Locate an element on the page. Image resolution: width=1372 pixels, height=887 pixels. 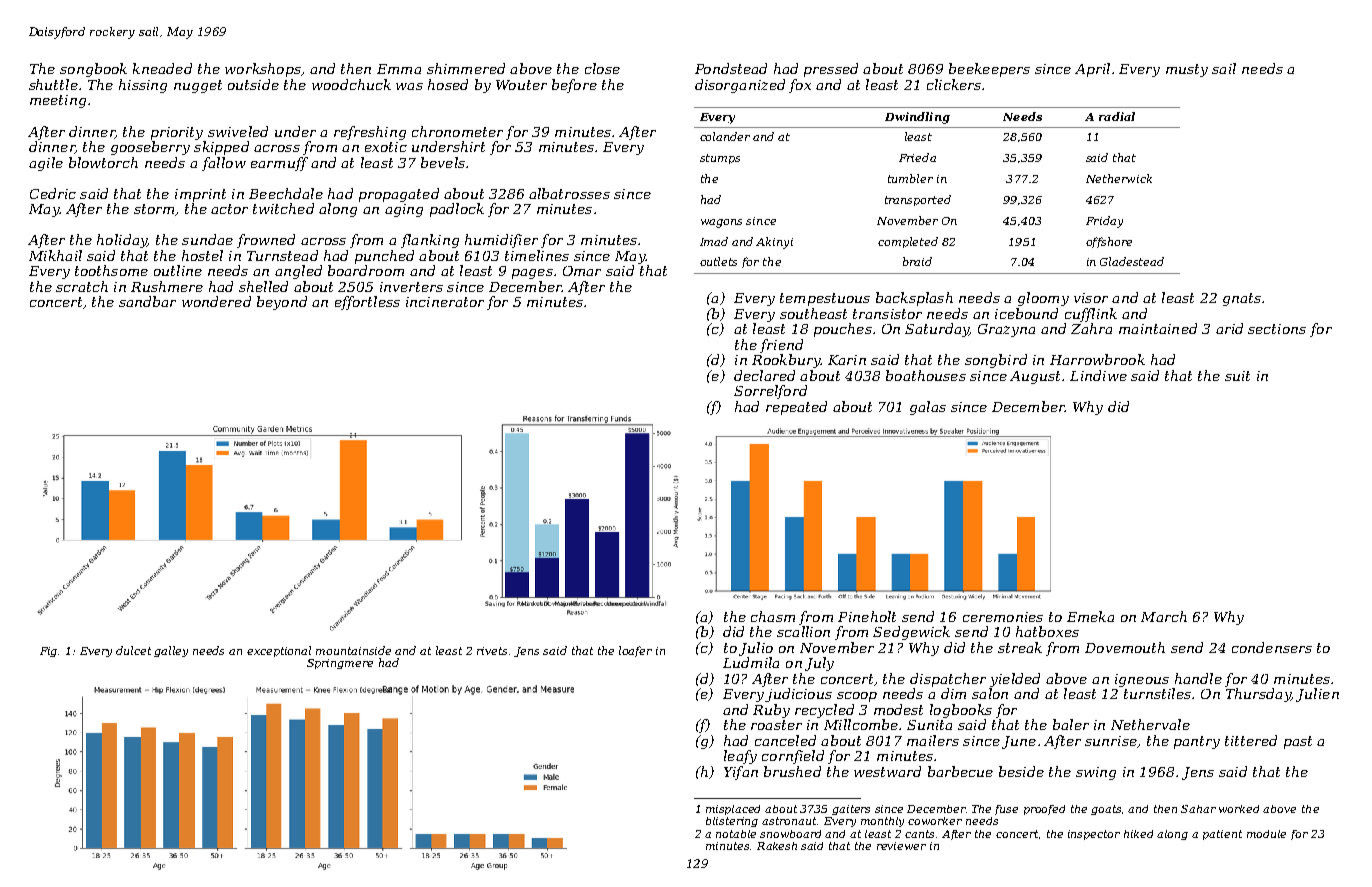
Ludmila is located at coordinates (751, 662).
